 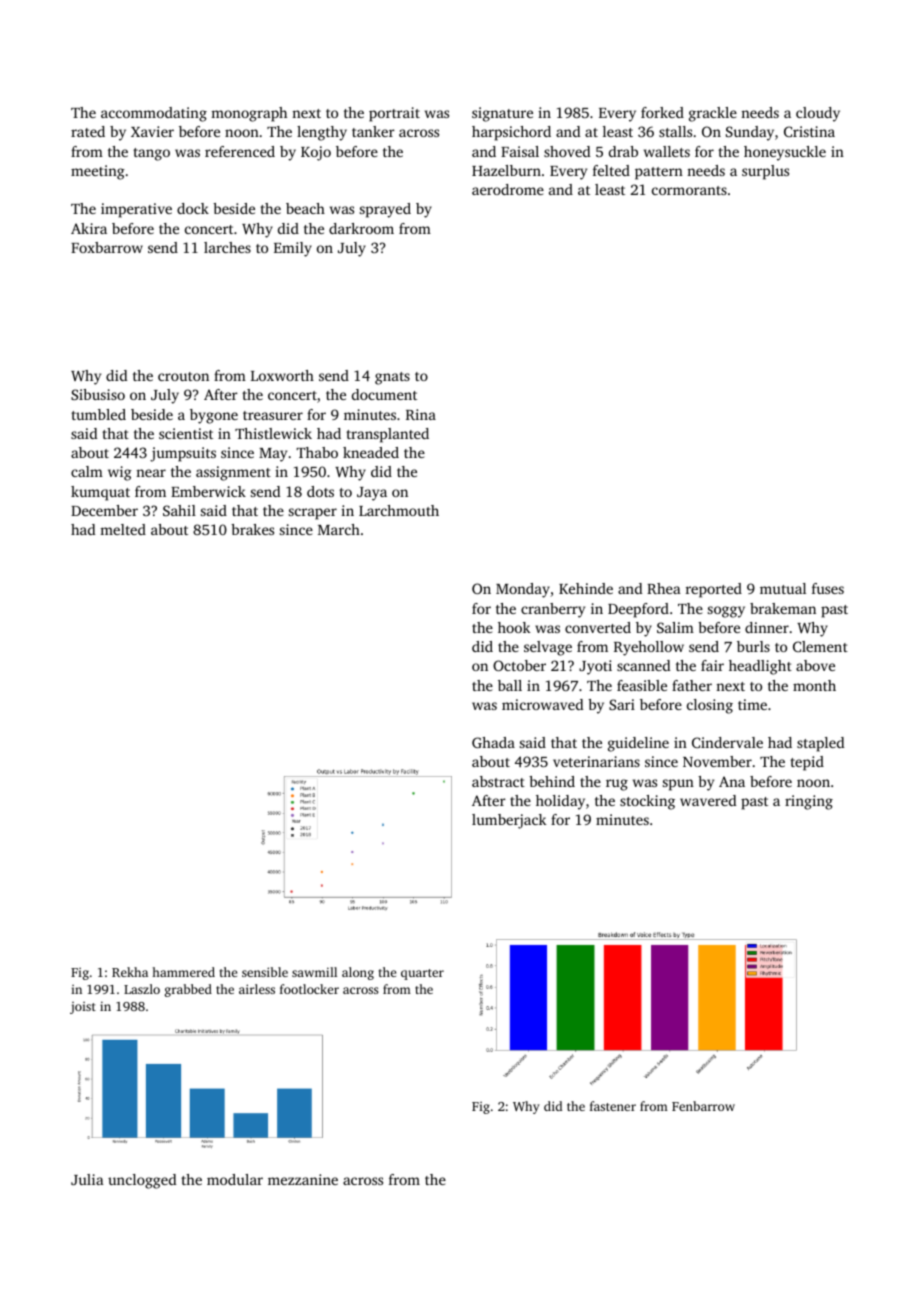 I want to click on Fenbarrow, so click(x=703, y=1106).
